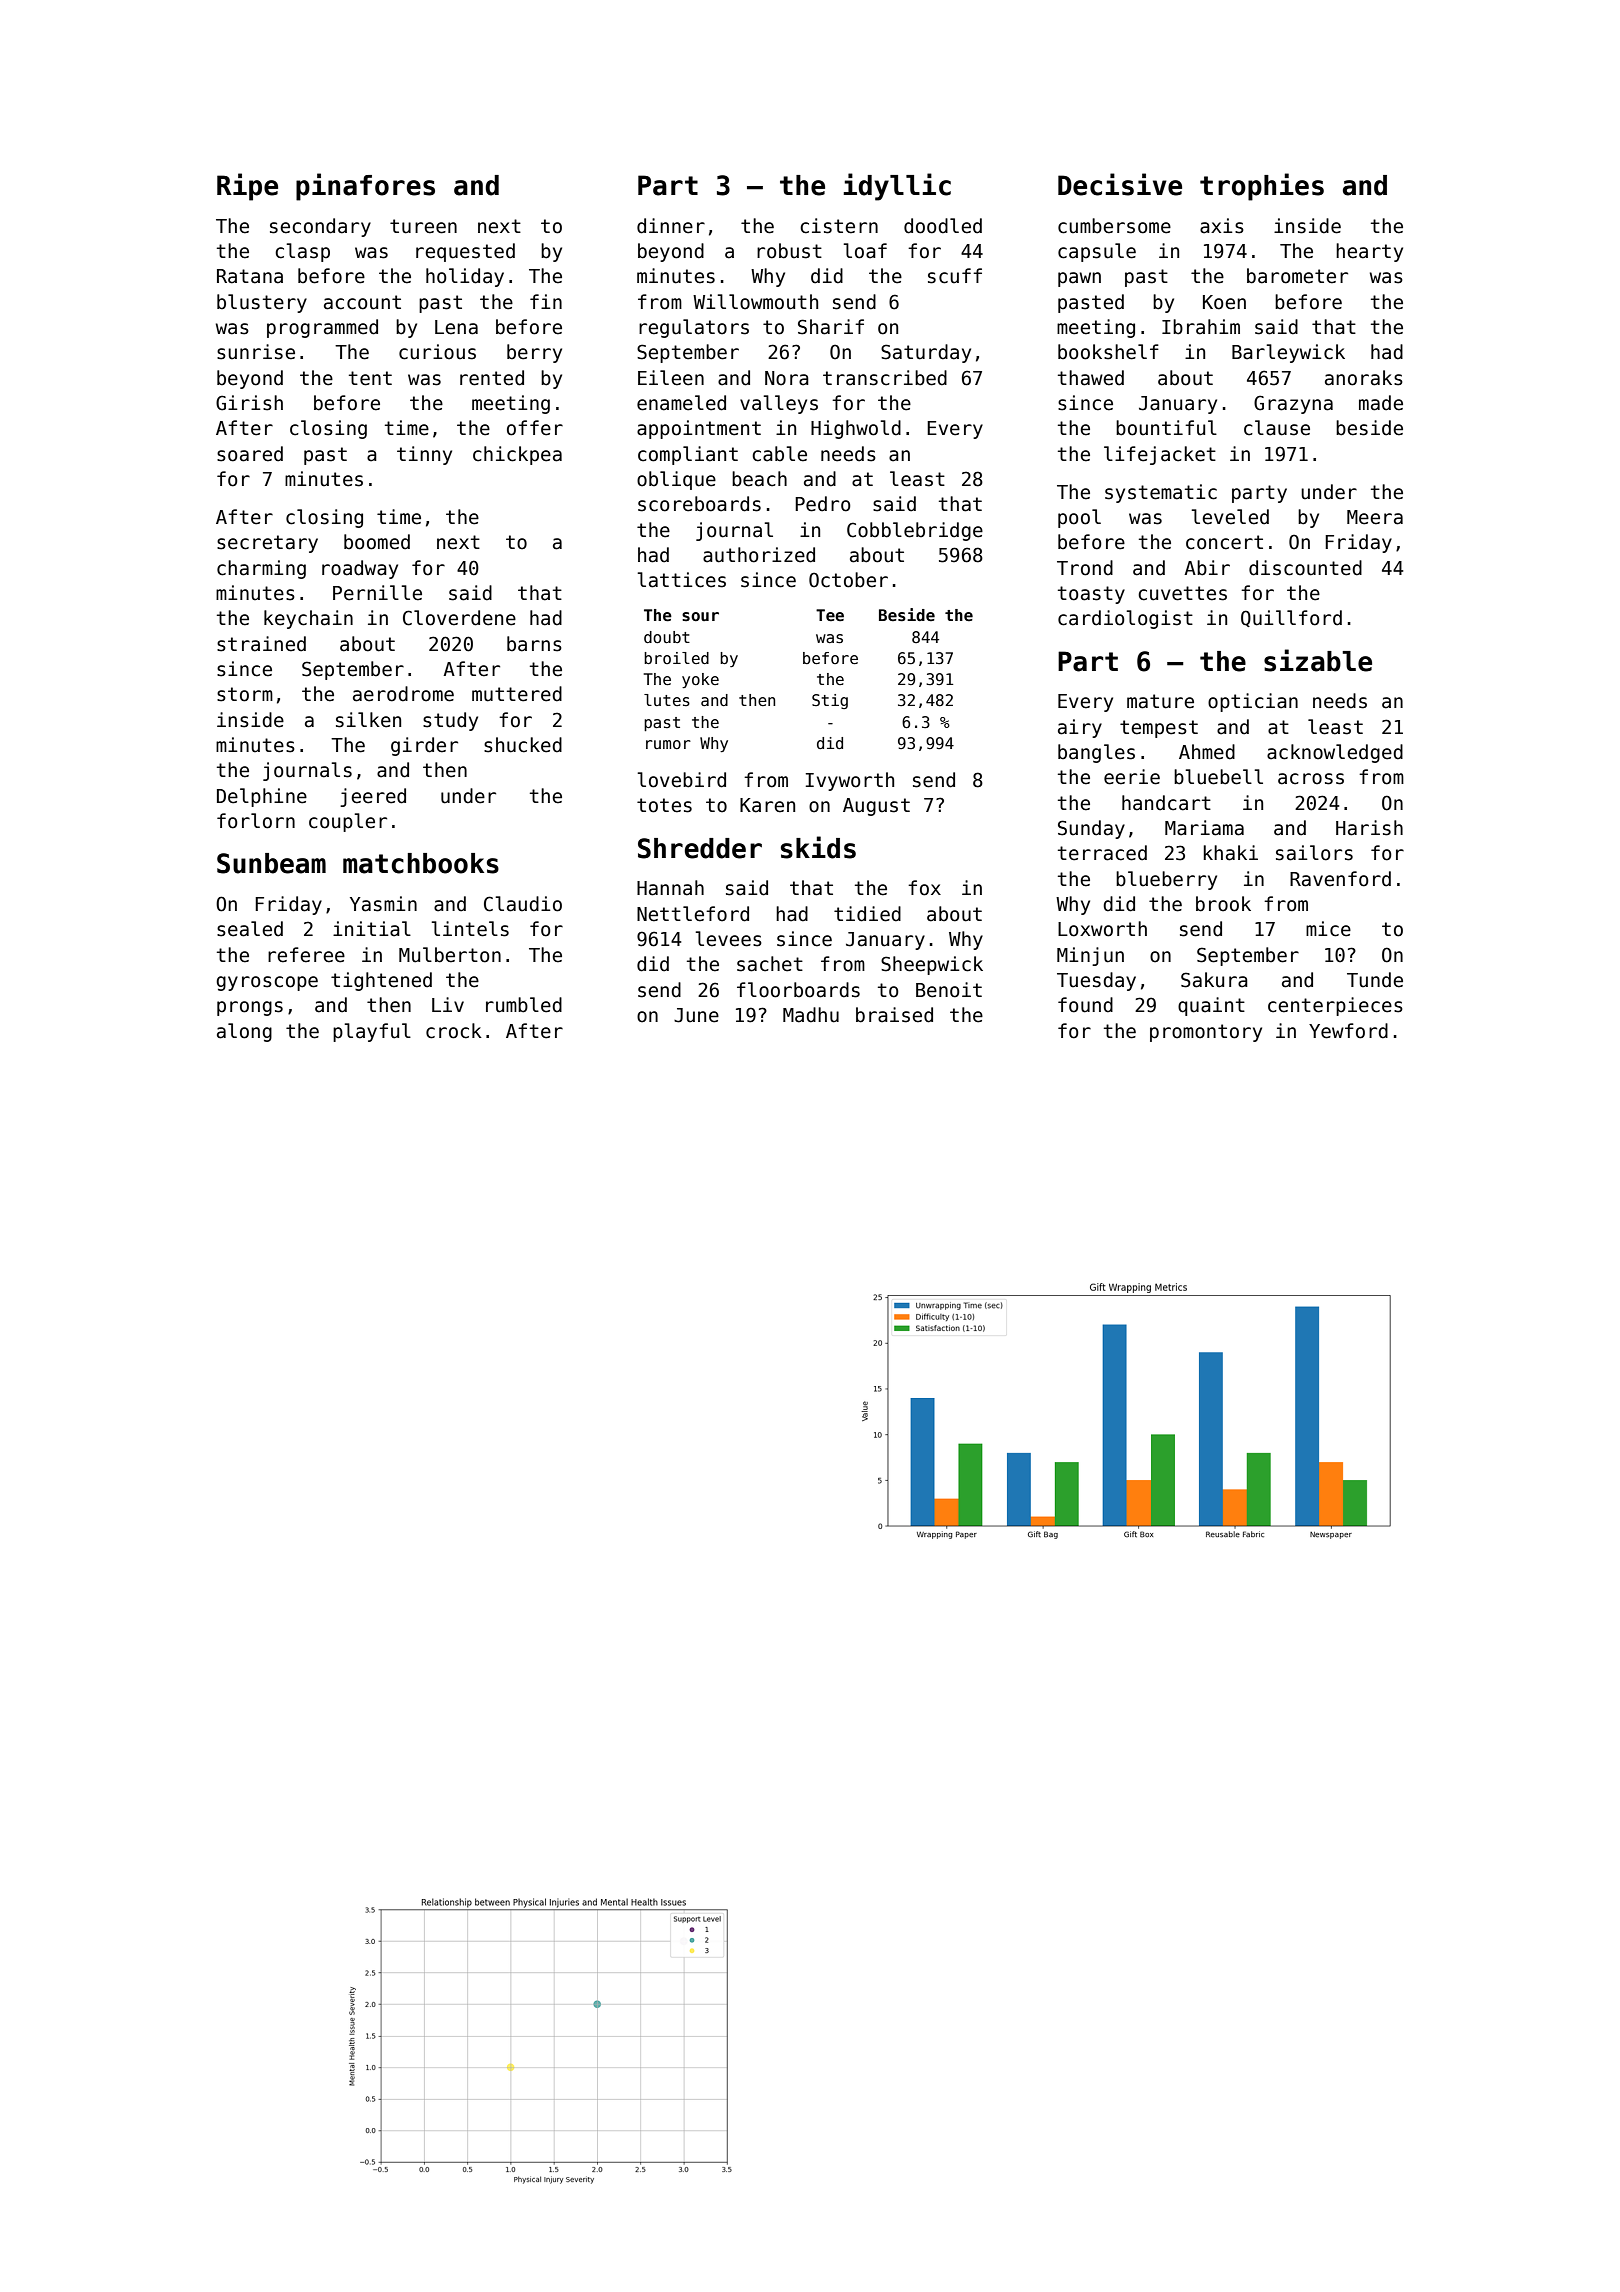 This screenshot has height=2292, width=1620. Describe the element at coordinates (244, 1032) in the screenshot. I see `along` at that location.
